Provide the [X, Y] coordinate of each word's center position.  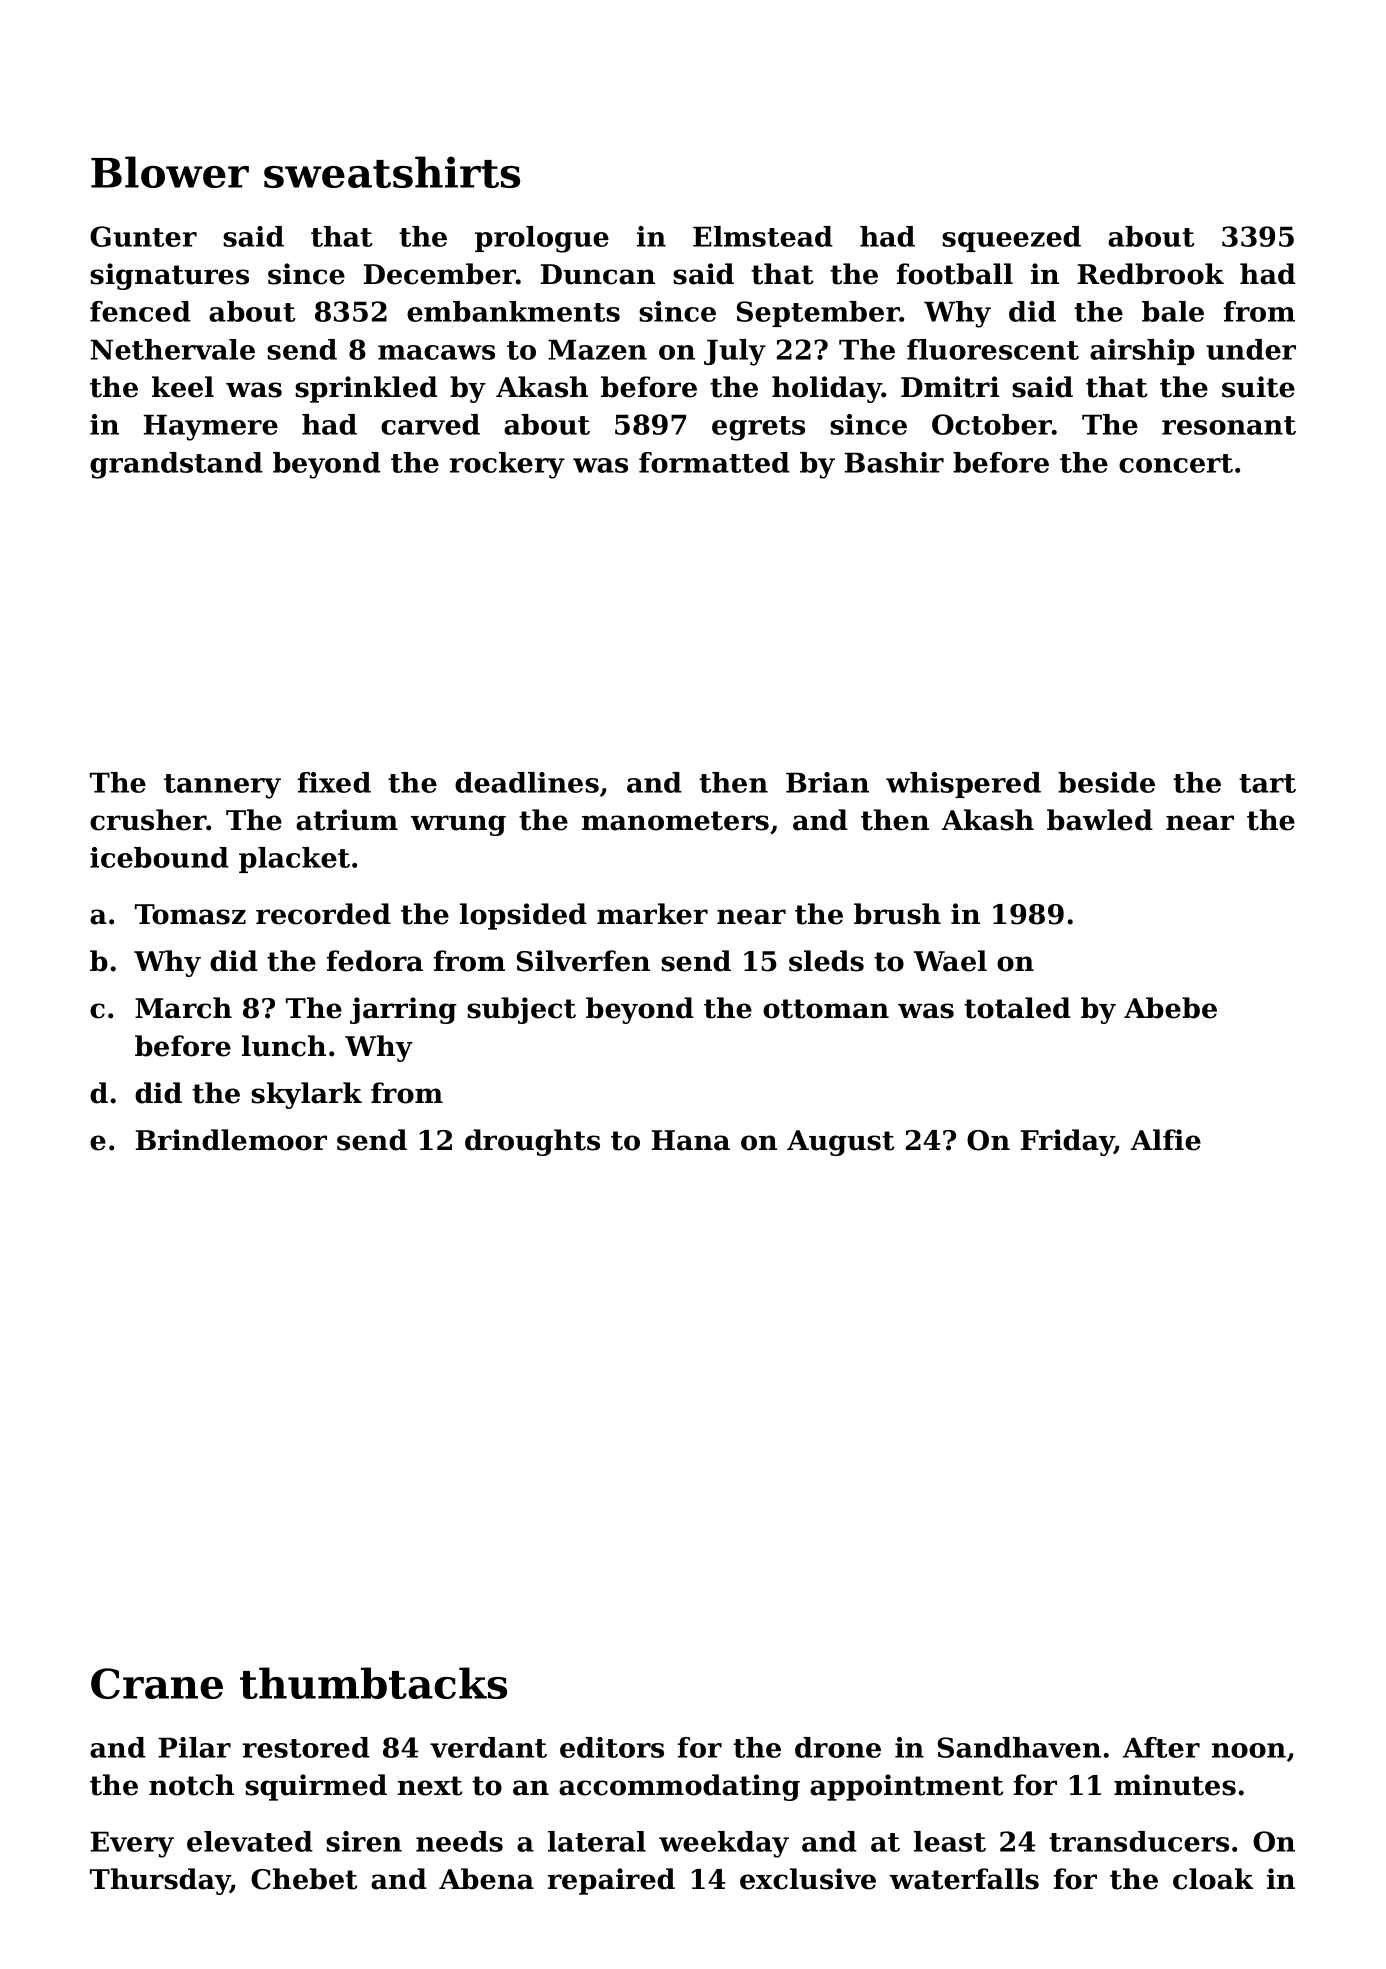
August [841, 1143]
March [183, 1008]
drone [838, 1747]
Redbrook [1151, 274]
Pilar [195, 1747]
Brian [827, 782]
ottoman [826, 1009]
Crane [157, 1683]
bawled [1100, 820]
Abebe [1170, 1008]
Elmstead [763, 236]
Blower [170, 172]
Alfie [1166, 1140]
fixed [334, 782]
